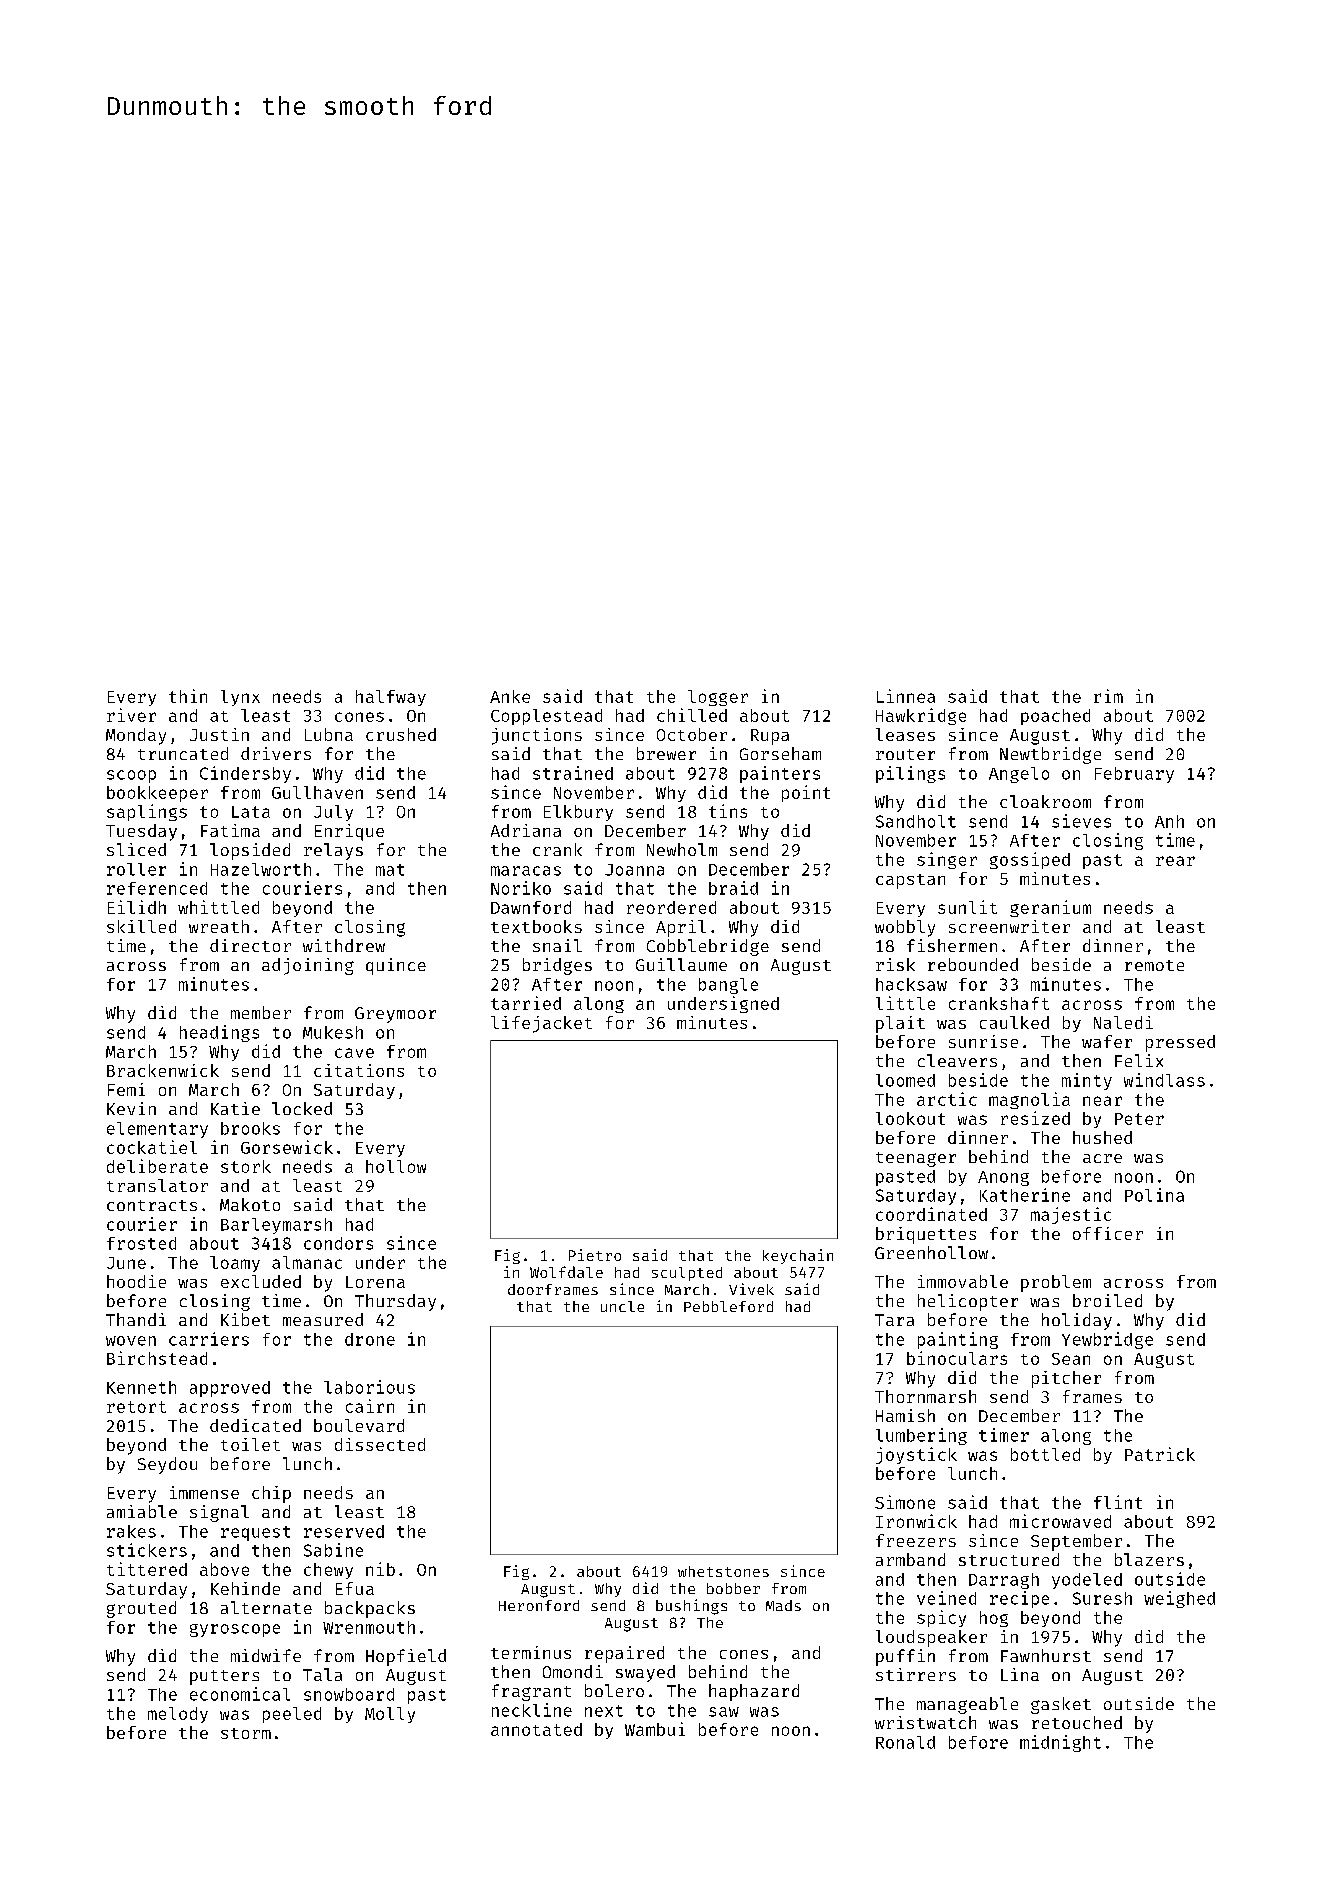 This image has width=1328, height=1878. I want to click on grouted, so click(141, 1609).
